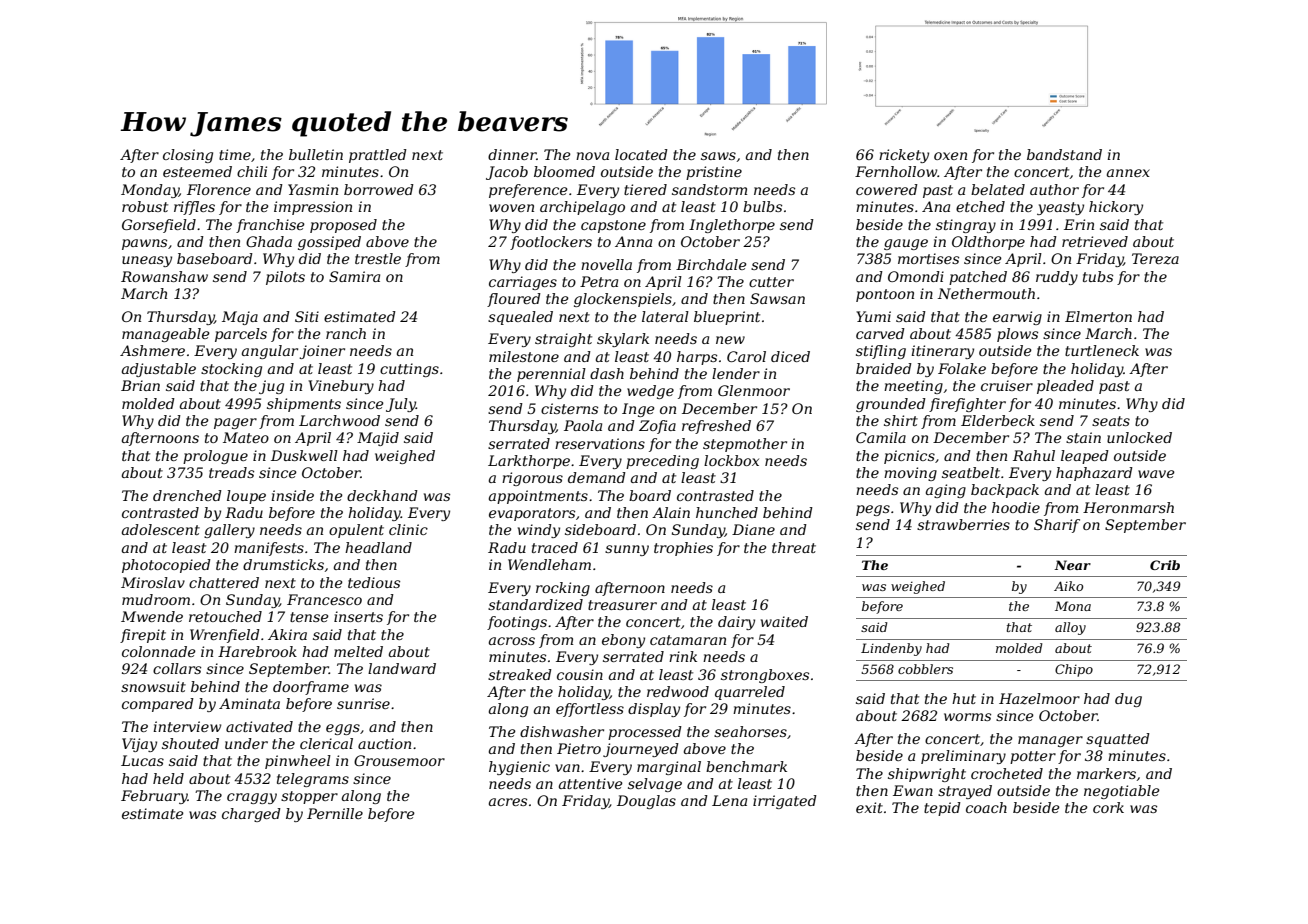  What do you see at coordinates (354, 276) in the screenshot?
I see `Samira` at bounding box center [354, 276].
